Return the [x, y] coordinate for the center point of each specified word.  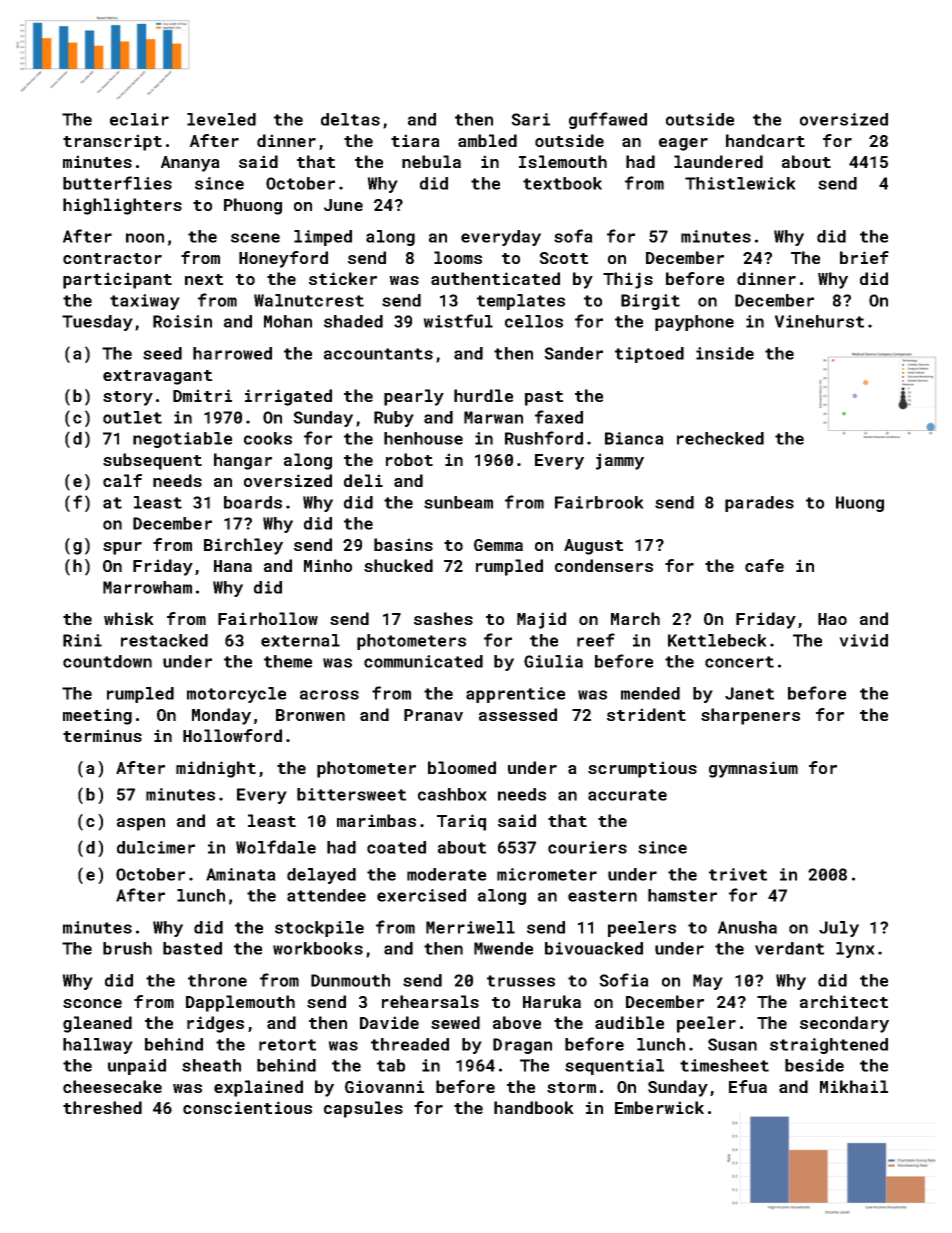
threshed [102, 1107]
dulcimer [156, 847]
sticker [343, 278]
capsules [363, 1109]
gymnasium [753, 769]
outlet [132, 417]
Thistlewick [740, 183]
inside [725, 353]
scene [255, 238]
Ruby [394, 419]
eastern [602, 896]
